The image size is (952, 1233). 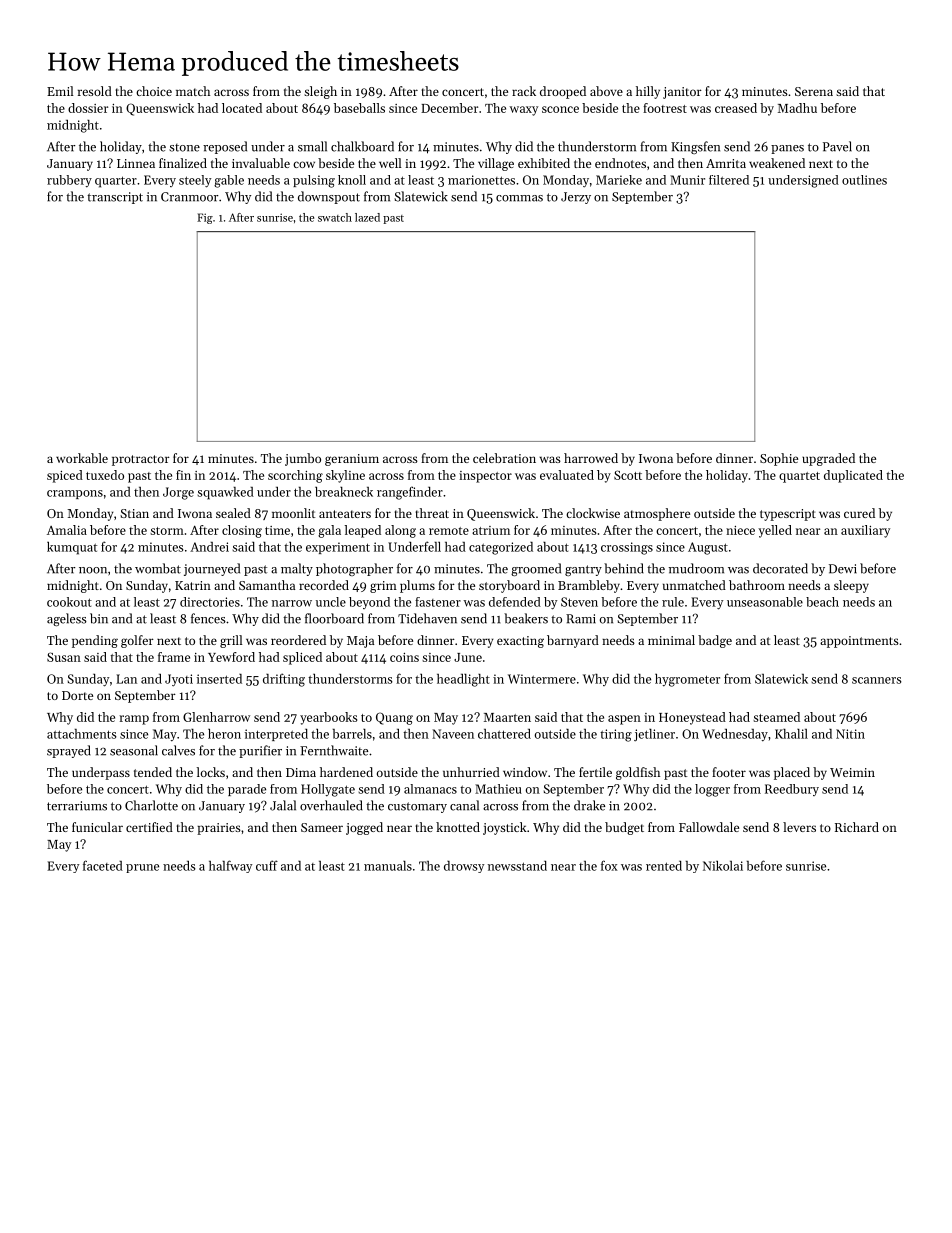 I want to click on unhurried, so click(x=471, y=772).
